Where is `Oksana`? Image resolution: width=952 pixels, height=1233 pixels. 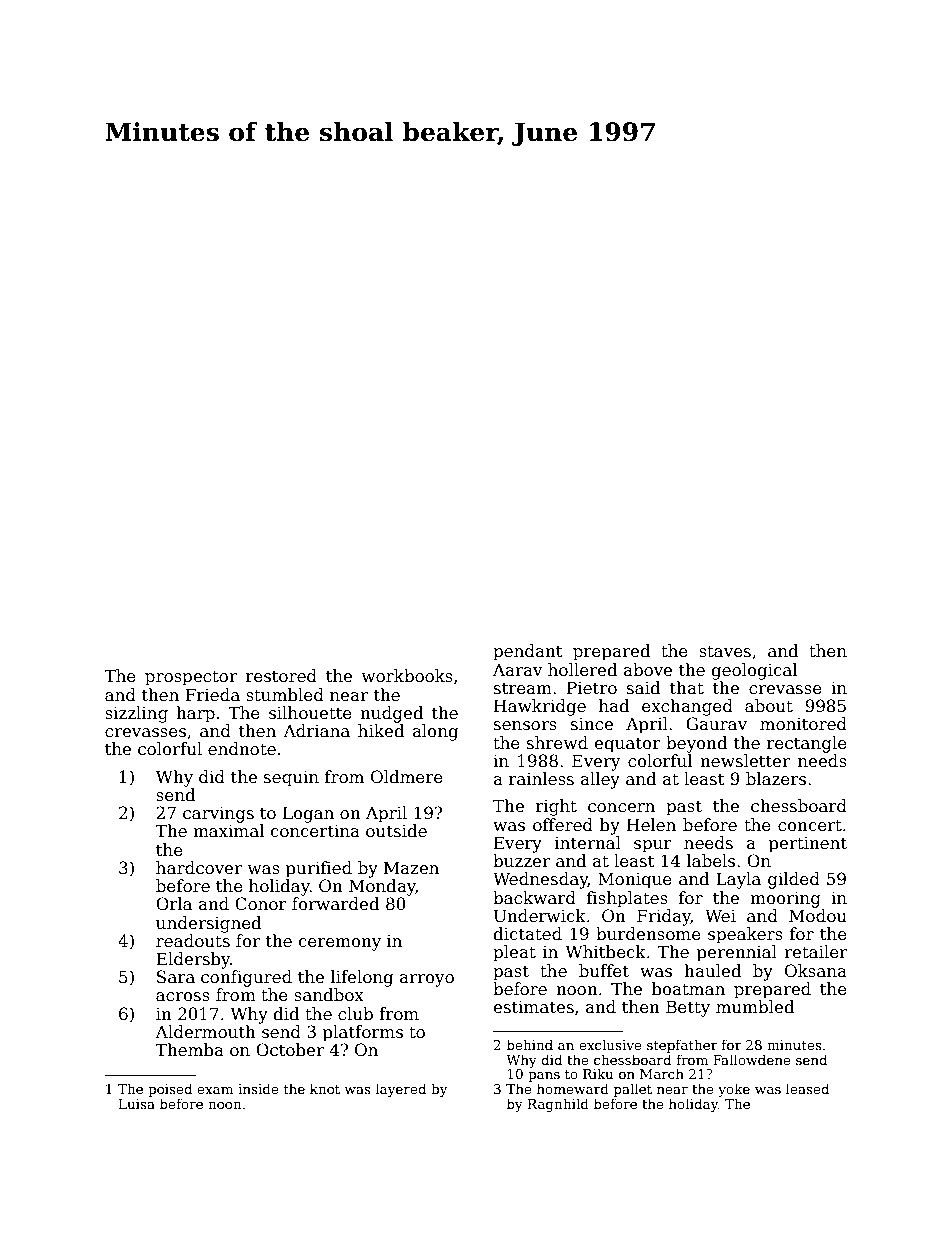
Oksana is located at coordinates (816, 971).
